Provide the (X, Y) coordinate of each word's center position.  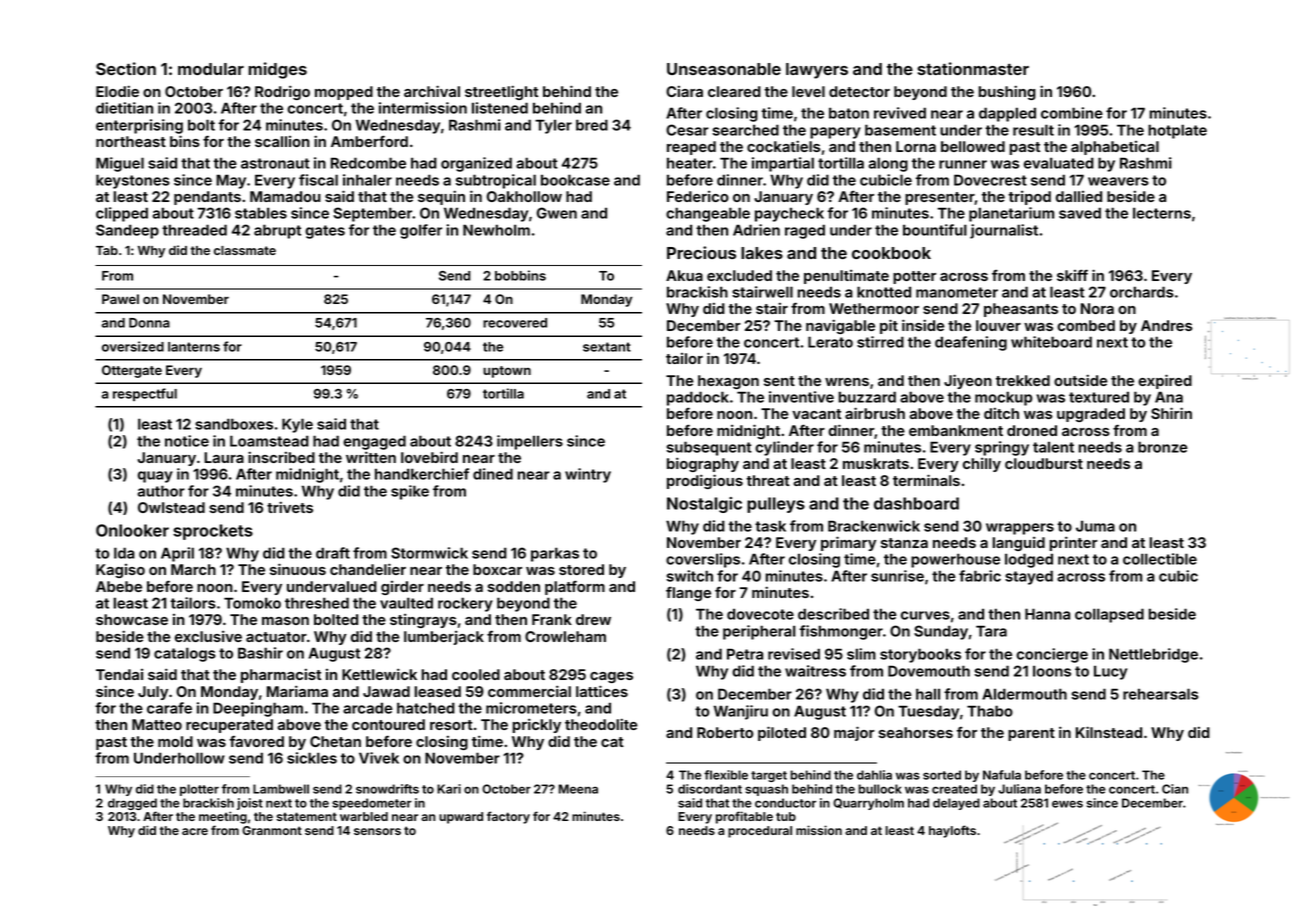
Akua (684, 275)
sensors (377, 831)
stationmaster (973, 68)
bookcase (575, 180)
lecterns (1162, 213)
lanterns (194, 347)
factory (508, 817)
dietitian (124, 108)
